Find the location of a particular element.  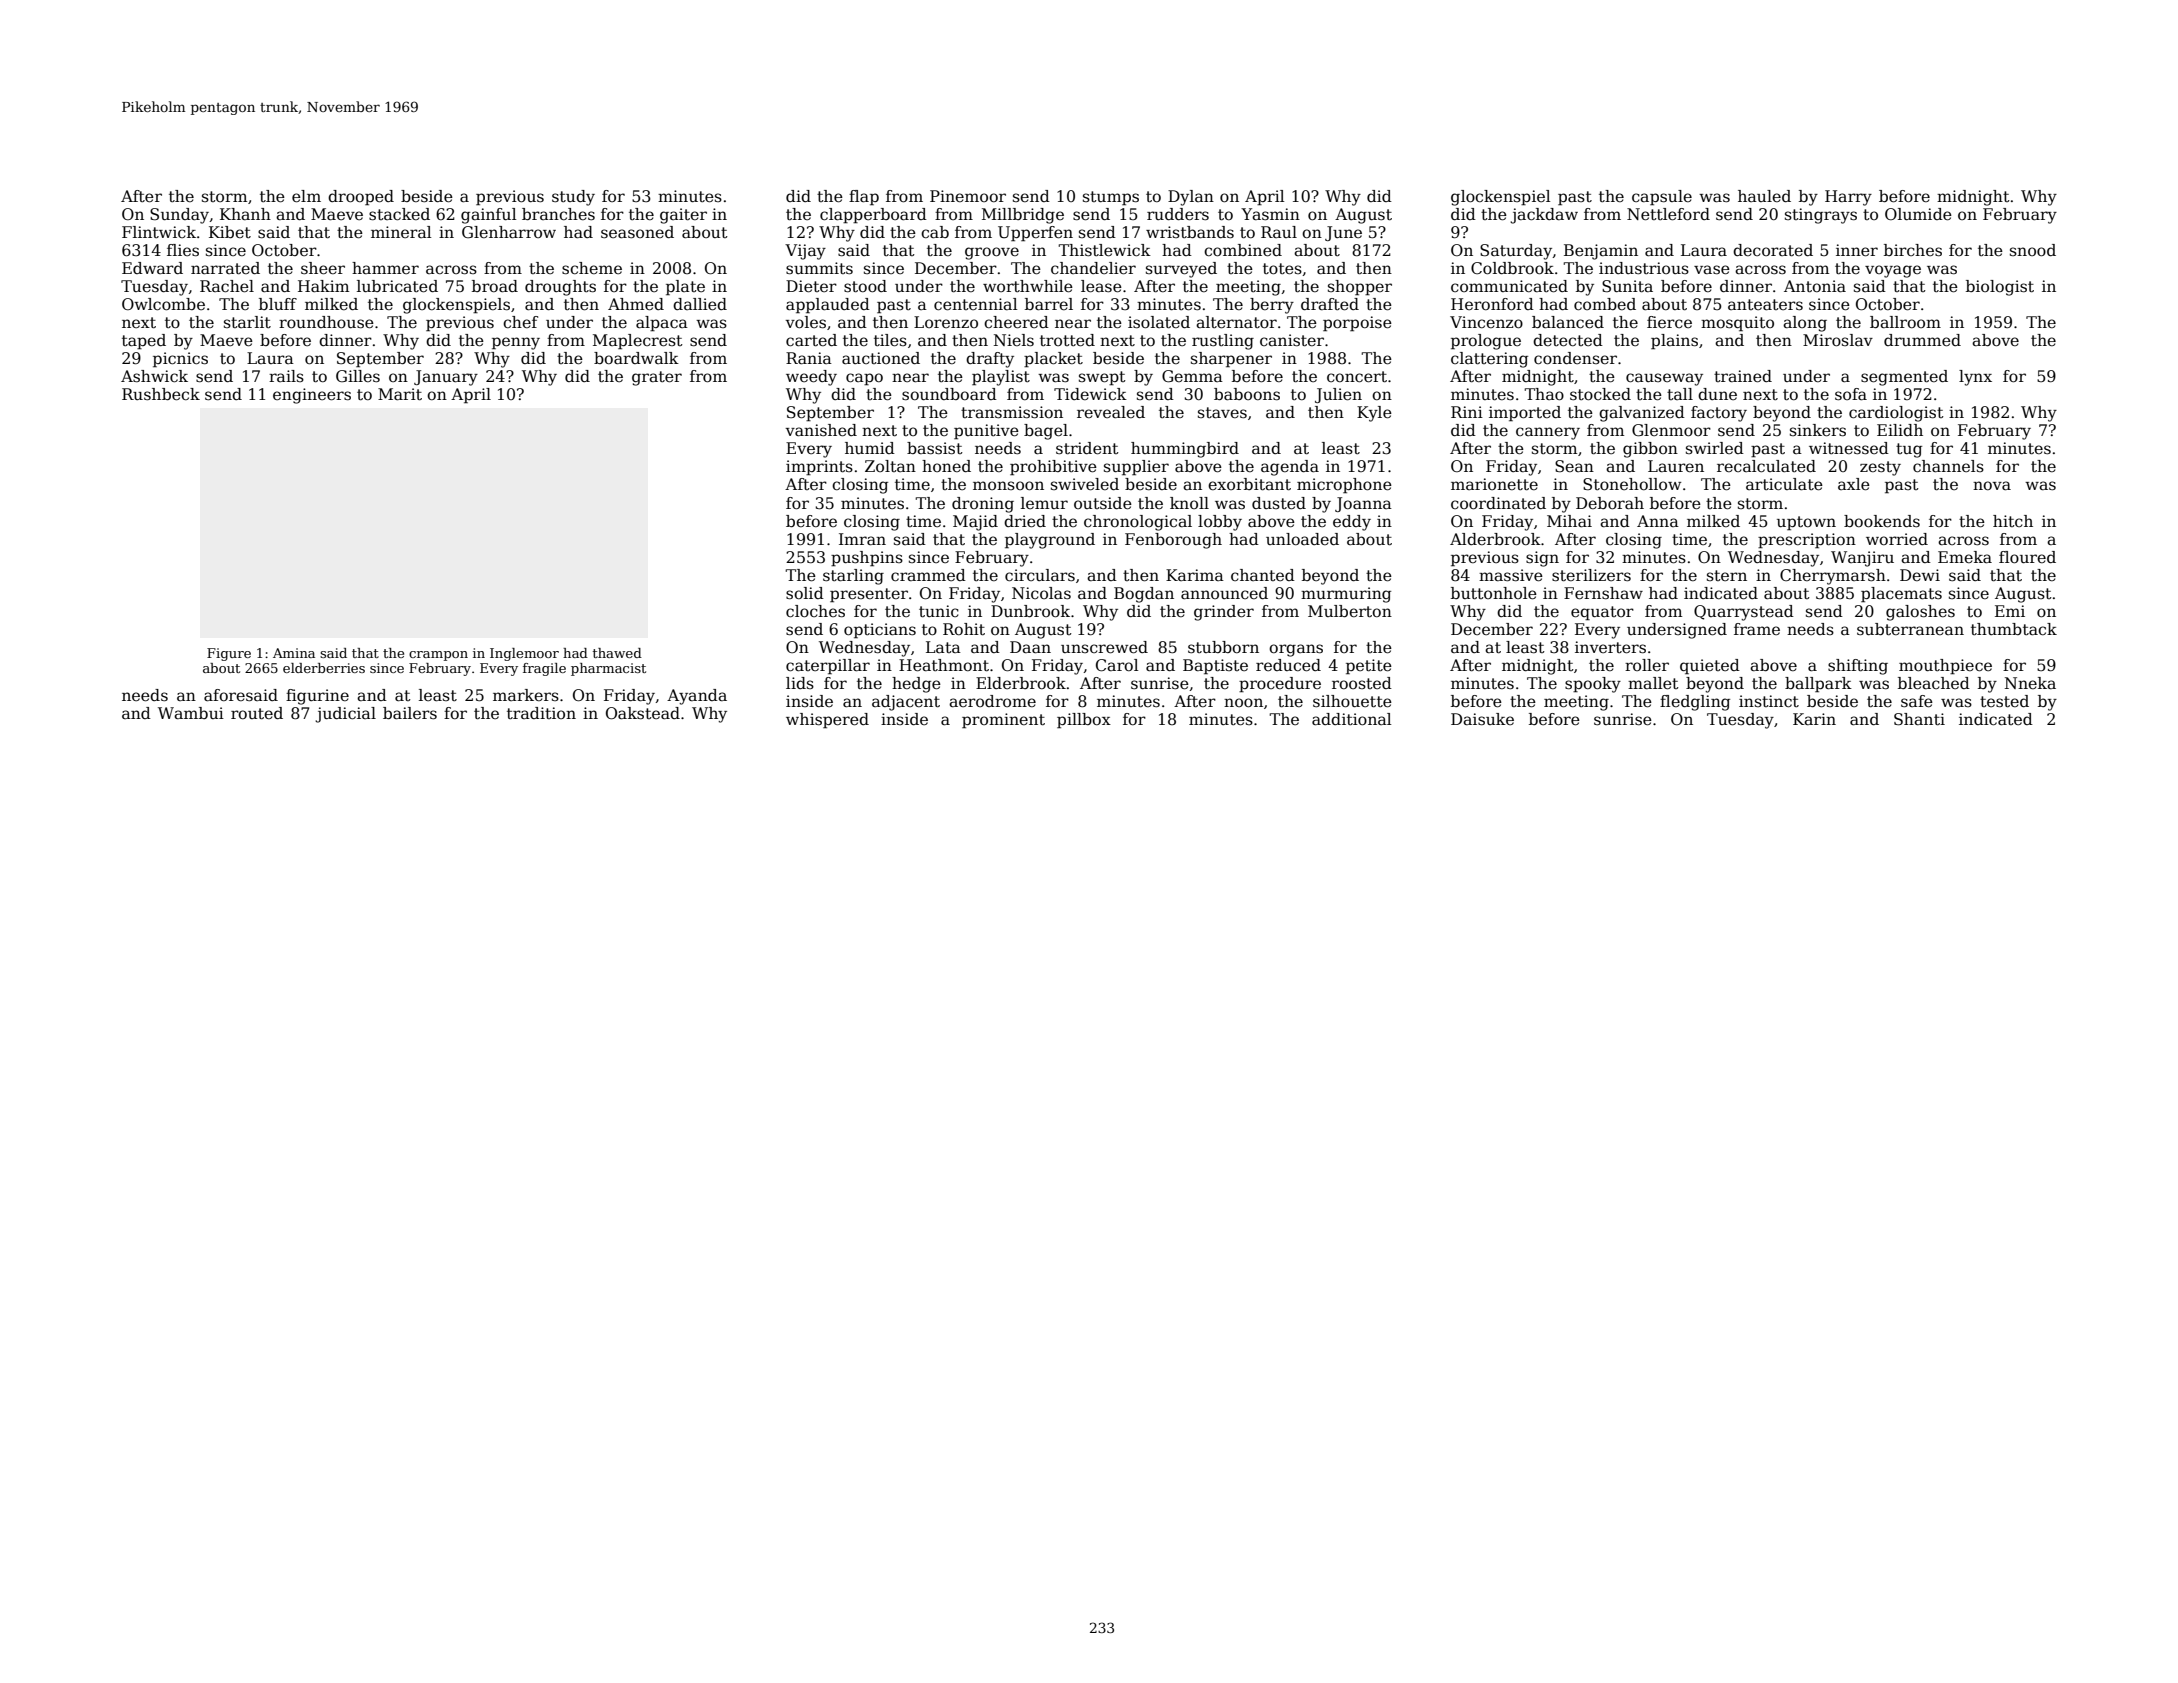

summits is located at coordinates (819, 268).
